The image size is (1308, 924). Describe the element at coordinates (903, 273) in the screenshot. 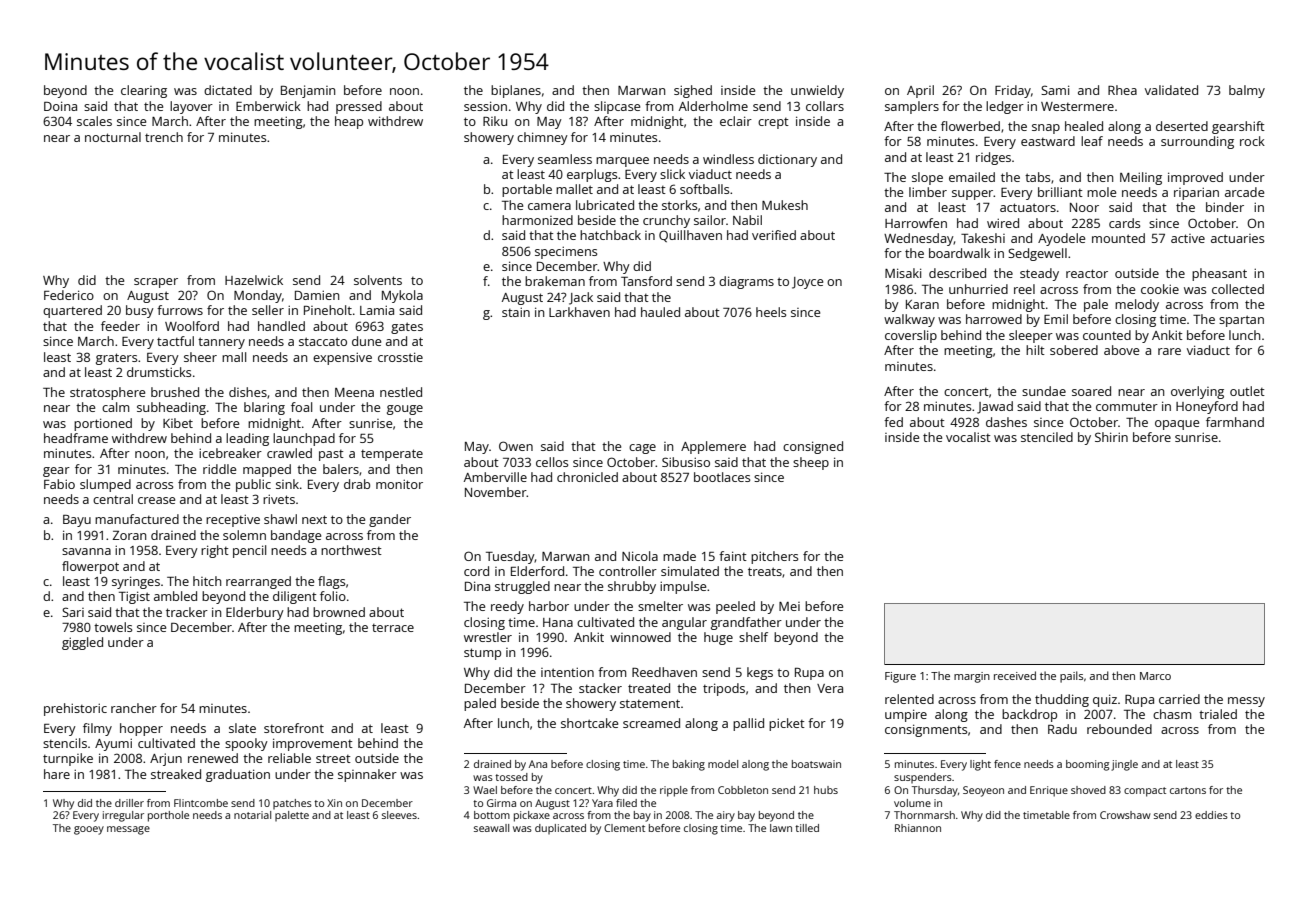

I see `Misaki` at that location.
